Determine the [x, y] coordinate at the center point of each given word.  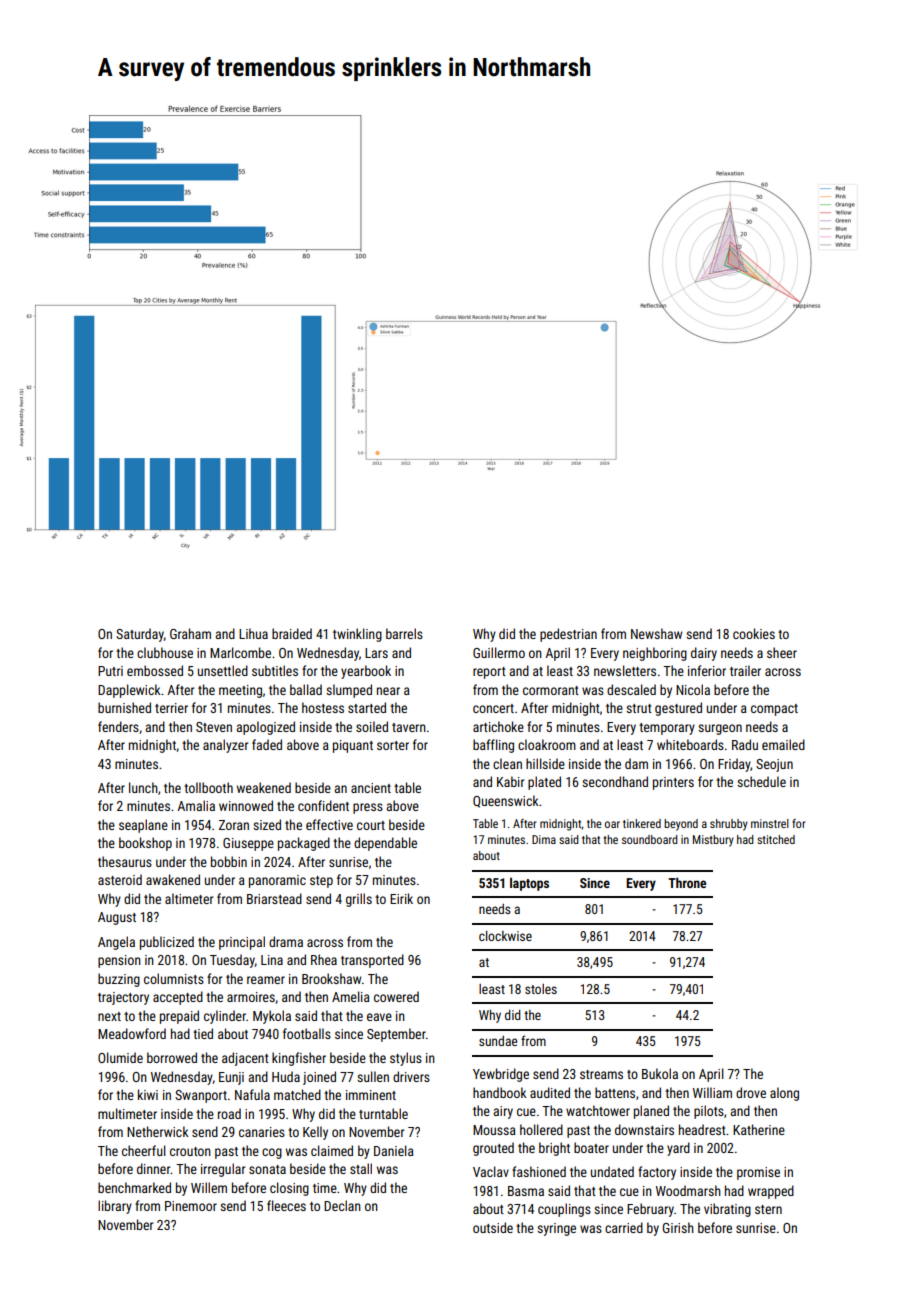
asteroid [120, 879]
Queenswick [506, 801]
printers [673, 783]
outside [493, 1227]
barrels [404, 633]
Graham [190, 633]
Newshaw [656, 633]
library [115, 1207]
